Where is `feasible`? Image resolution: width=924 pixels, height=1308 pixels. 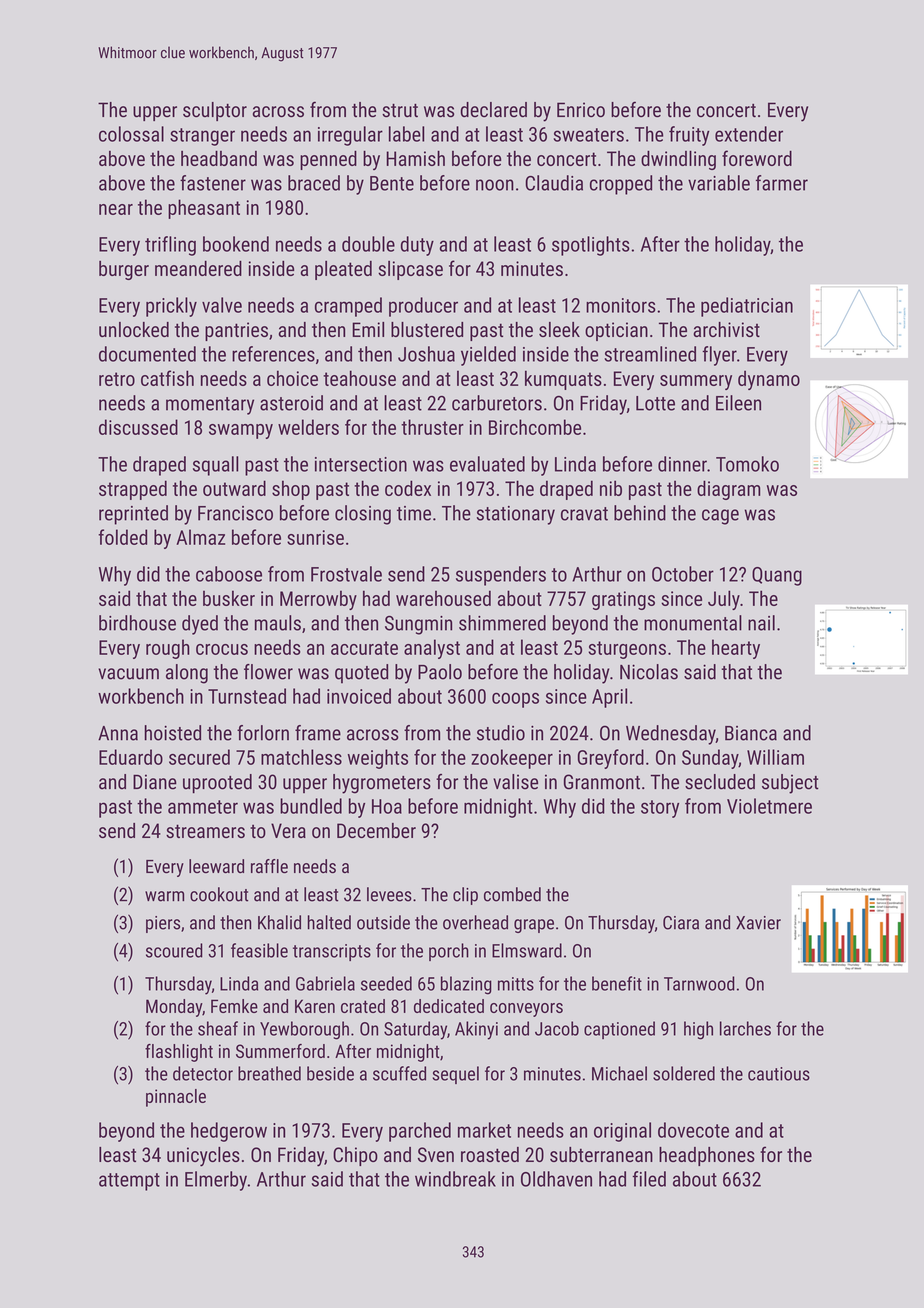 feasible is located at coordinates (259, 950).
